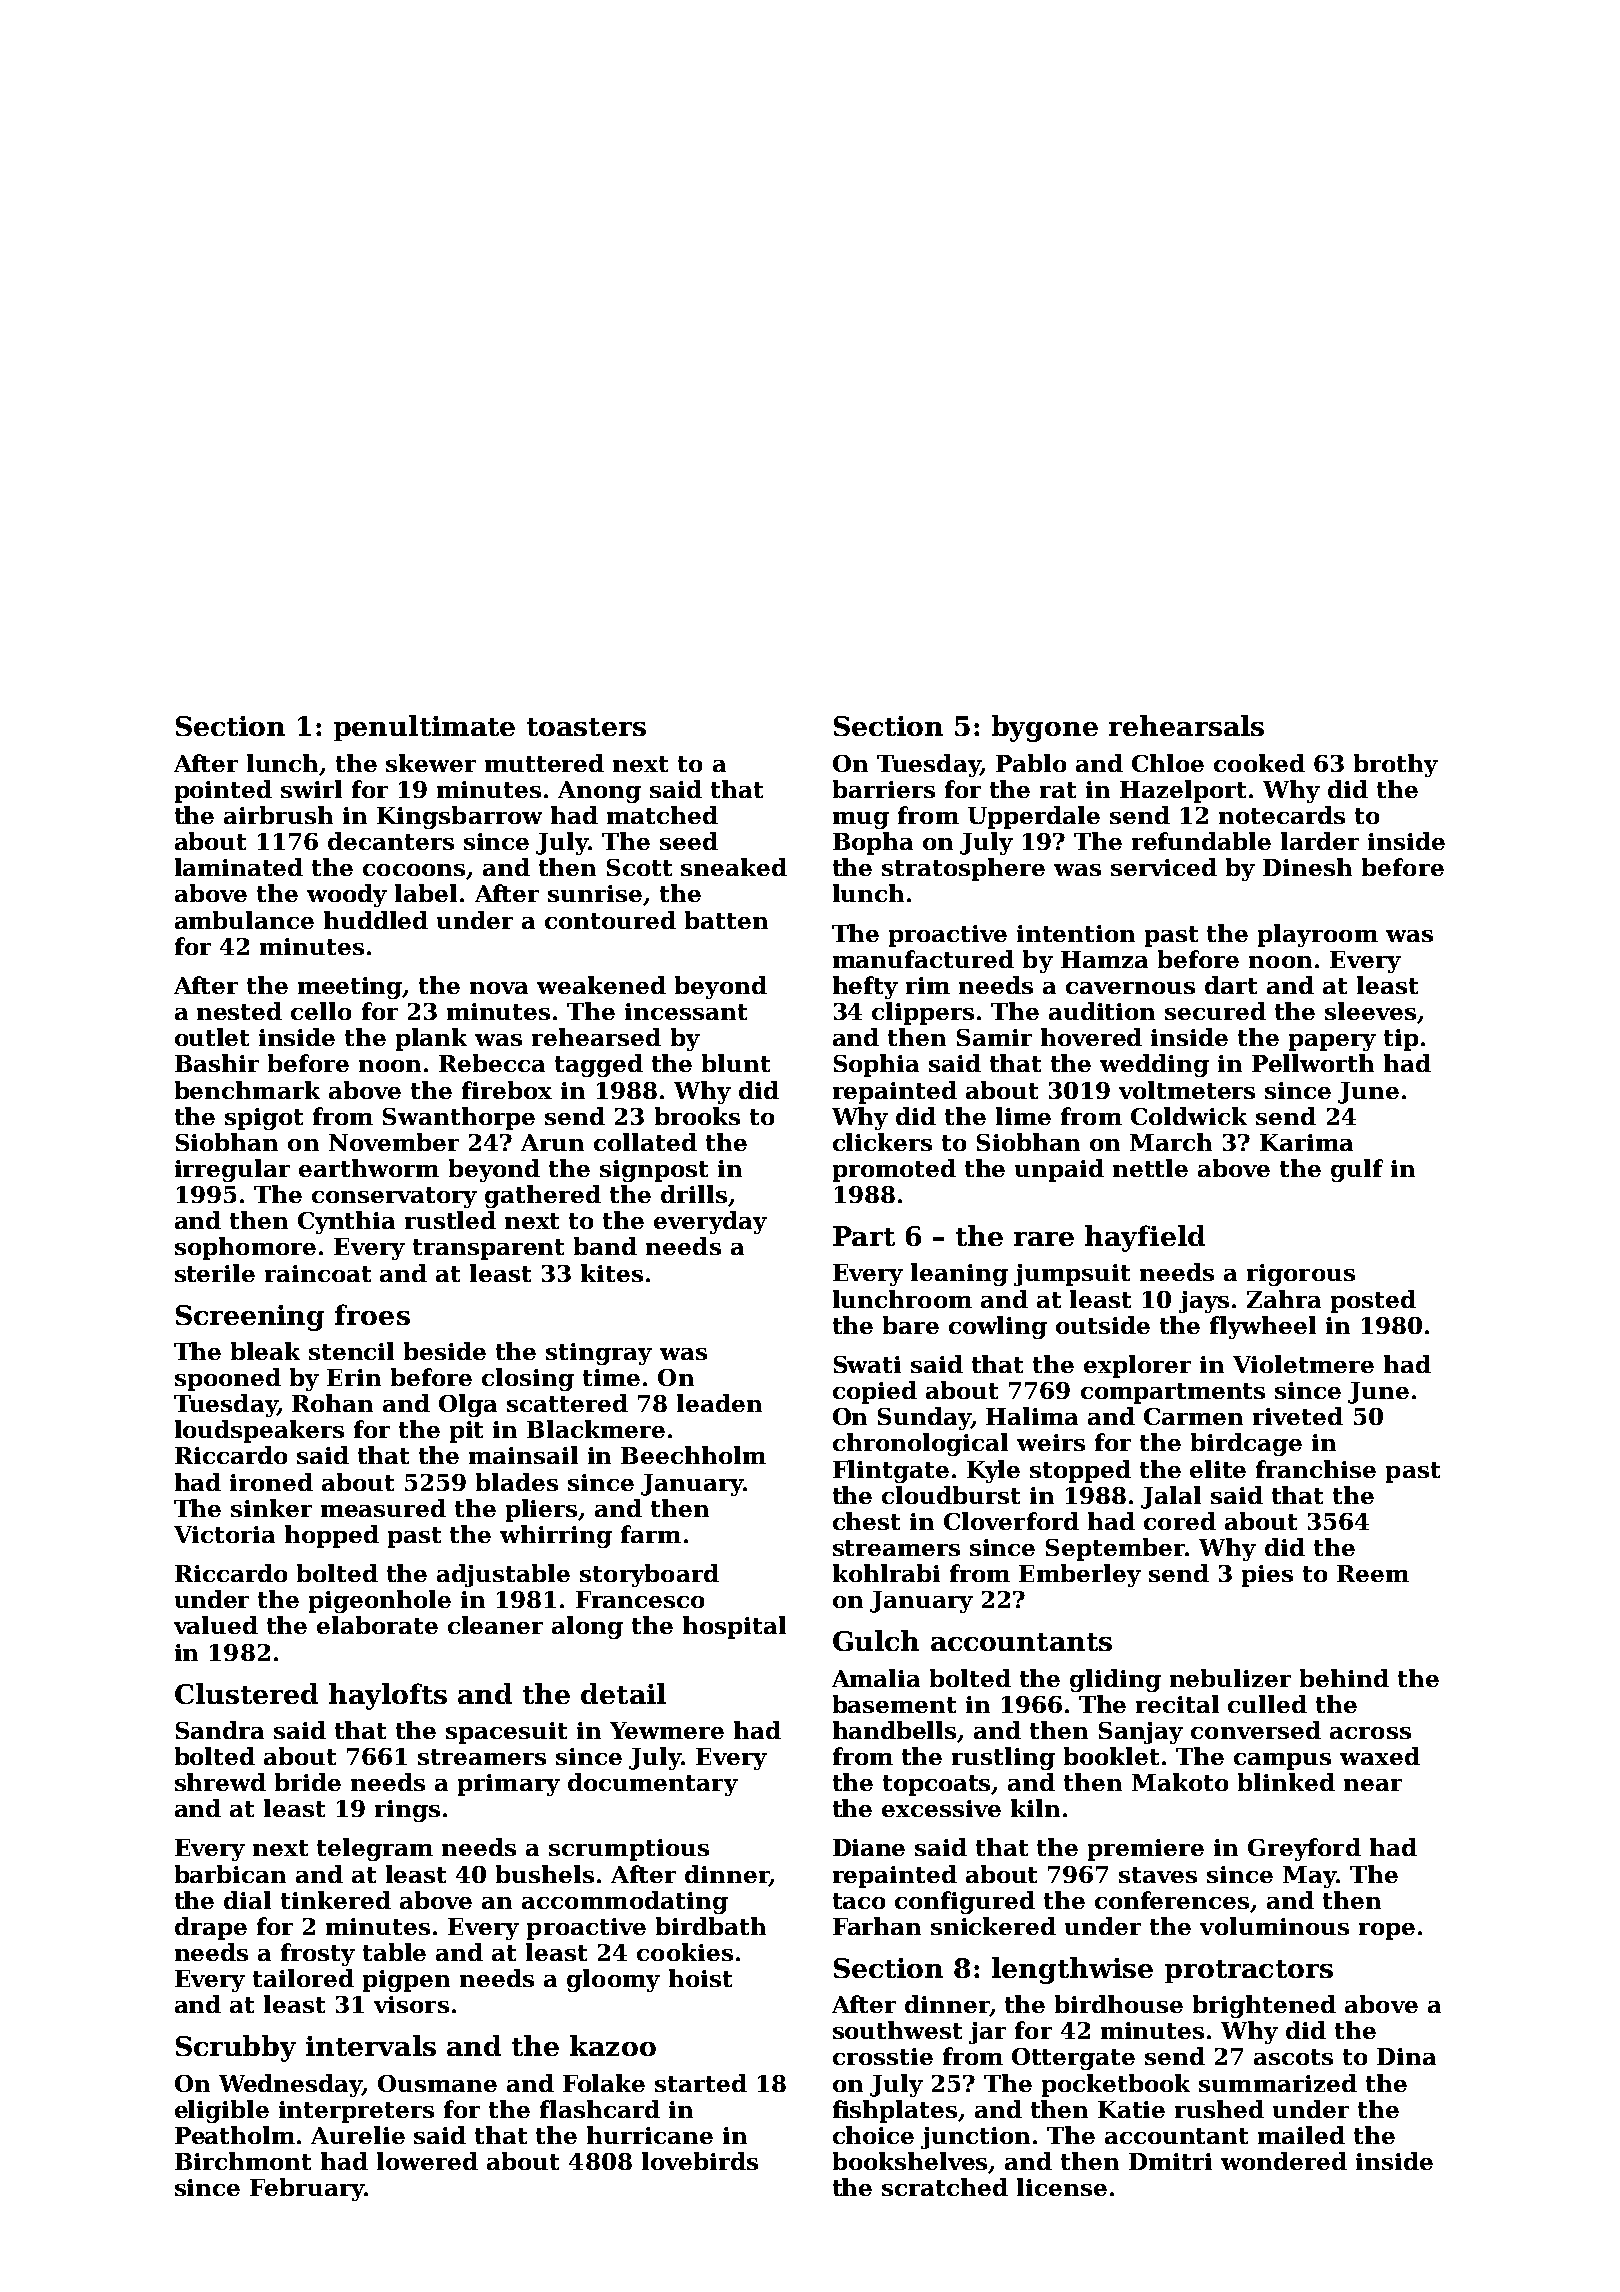 The width and height of the page is (1620, 2292). What do you see at coordinates (876, 1065) in the page?
I see `Sophia` at bounding box center [876, 1065].
